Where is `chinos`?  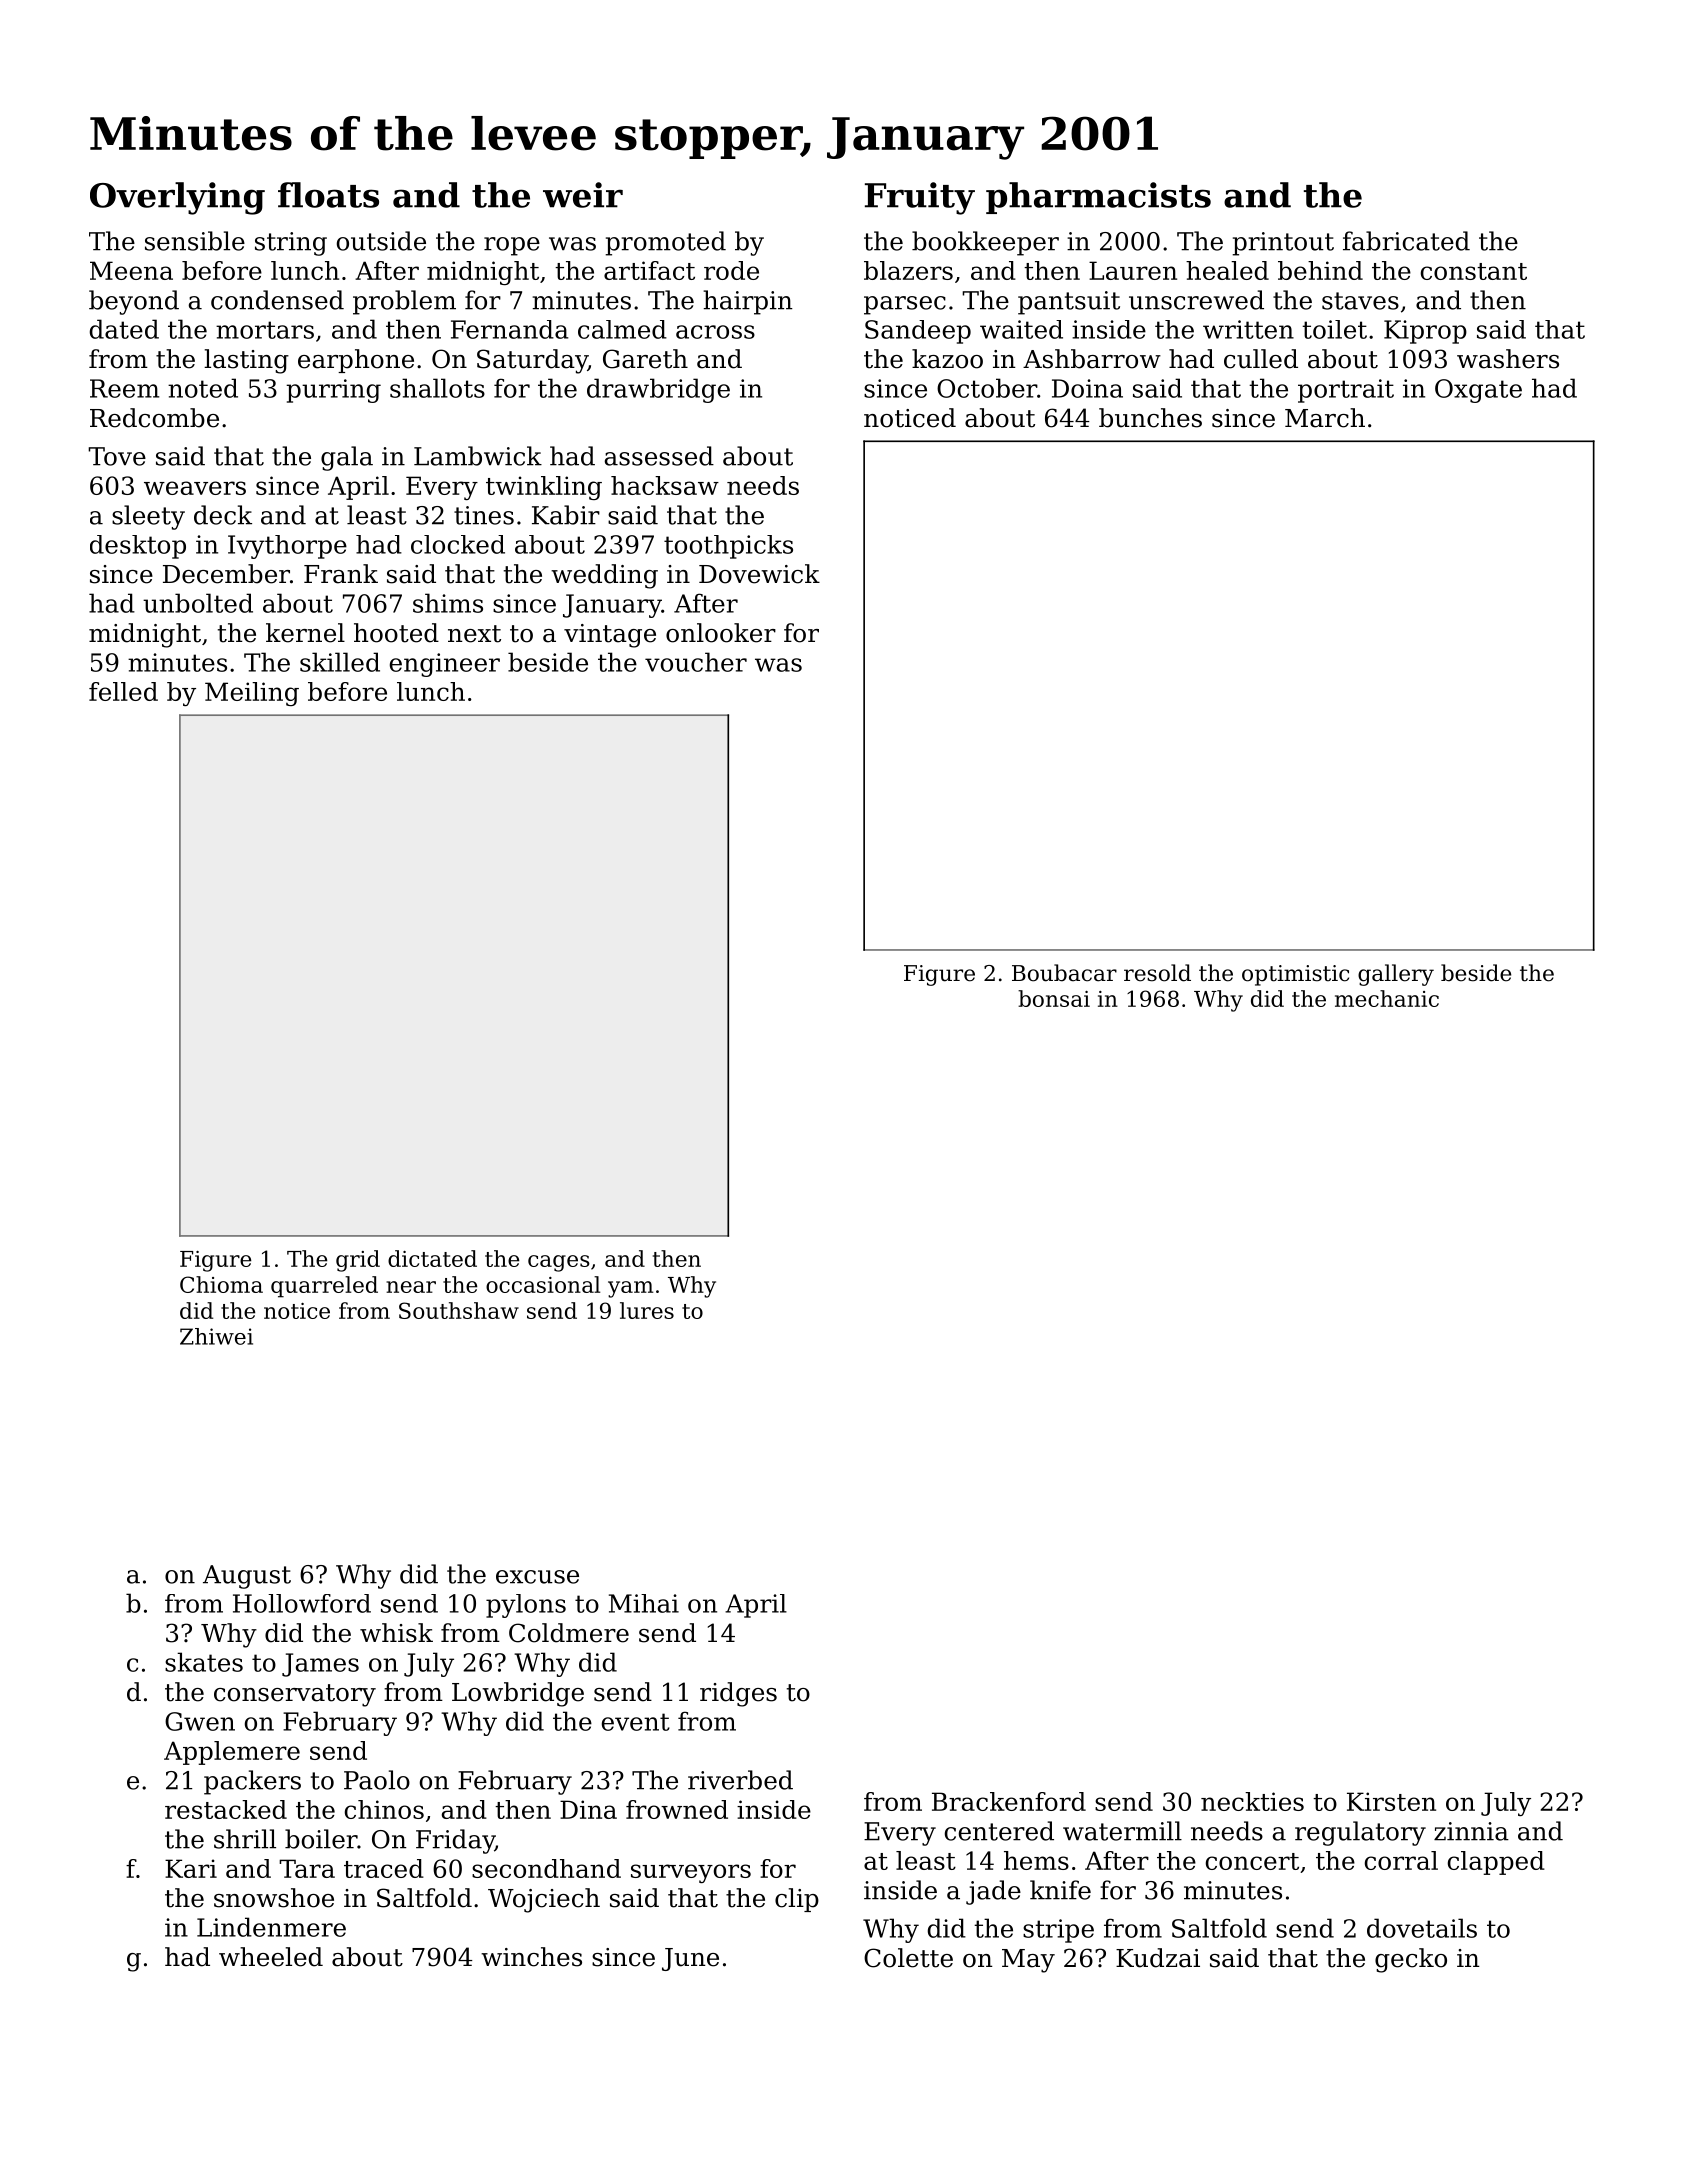 chinos is located at coordinates (384, 1809).
